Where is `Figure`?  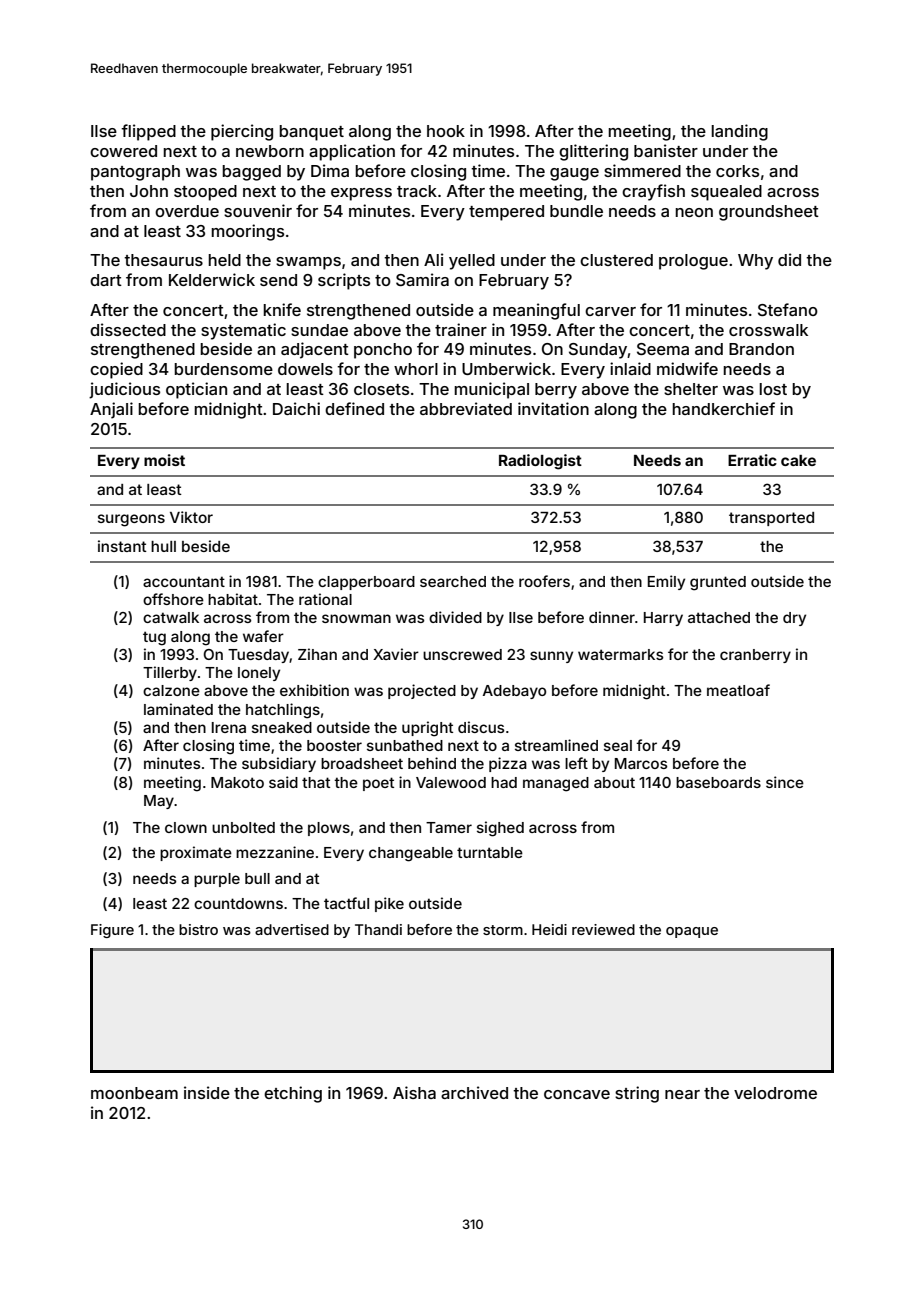 Figure is located at coordinates (112, 931).
